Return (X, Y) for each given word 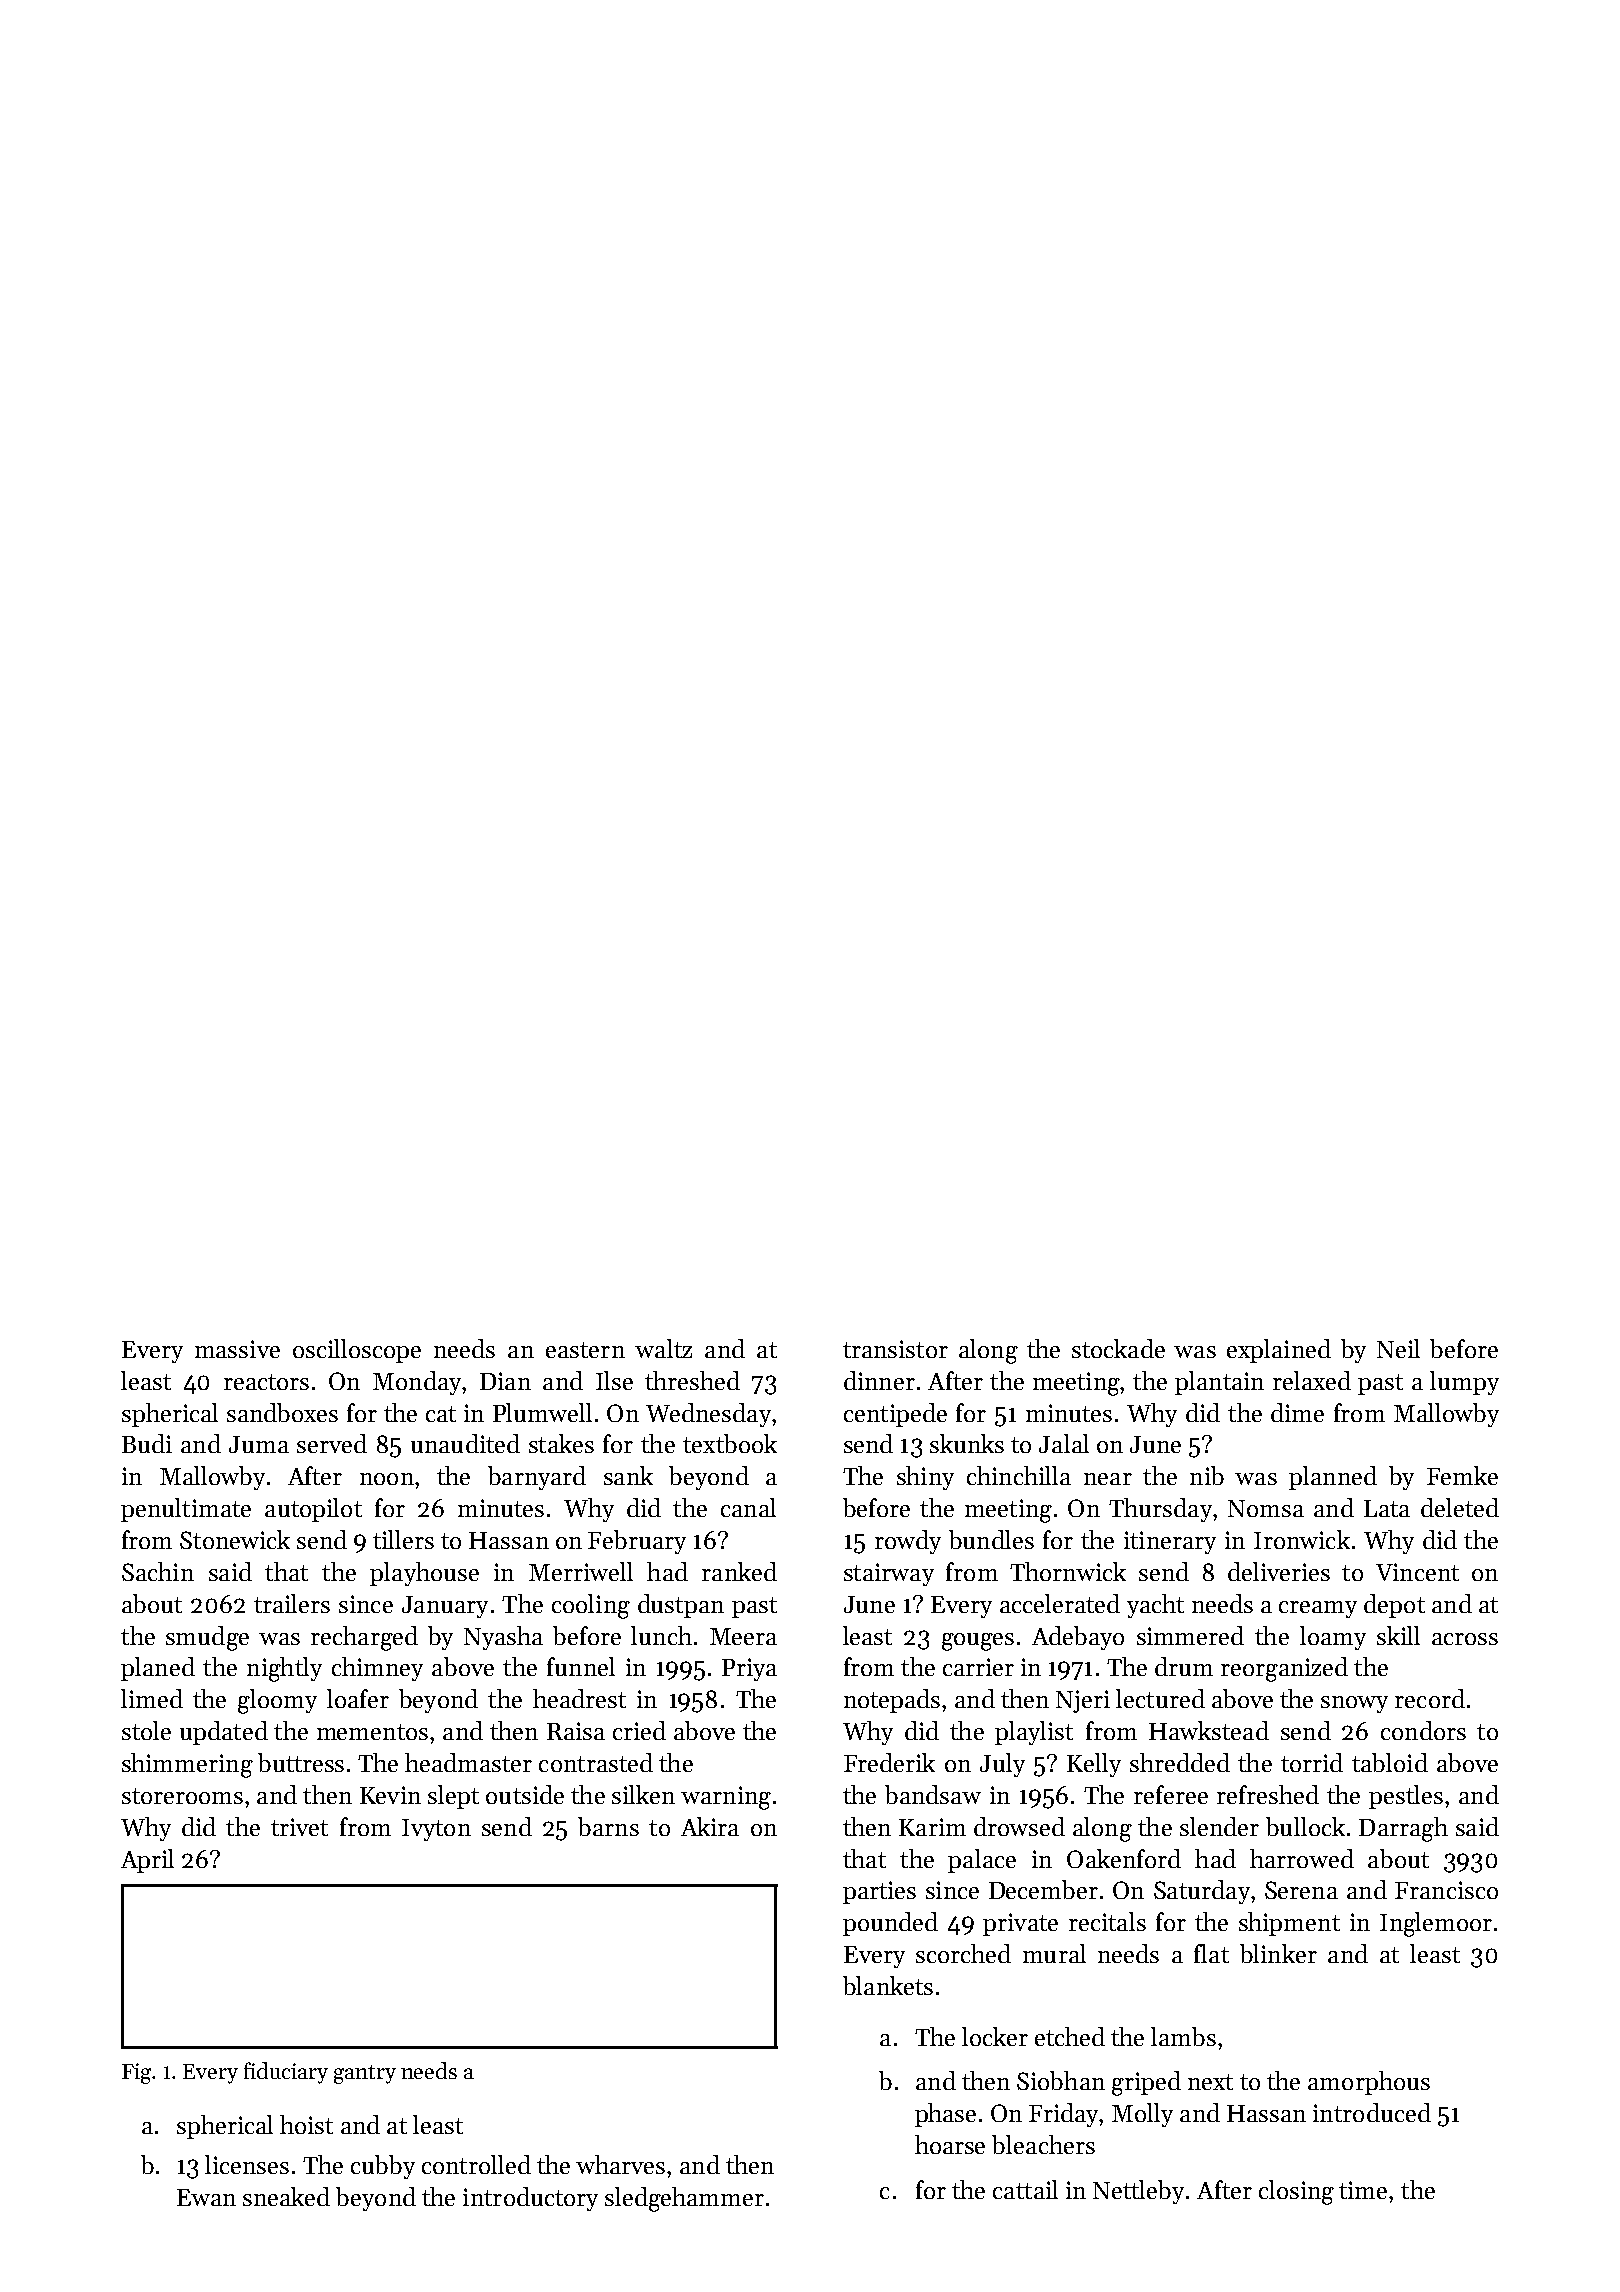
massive (237, 1349)
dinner (879, 1380)
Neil (1398, 1348)
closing (1296, 2192)
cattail (1025, 2189)
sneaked (286, 2196)
